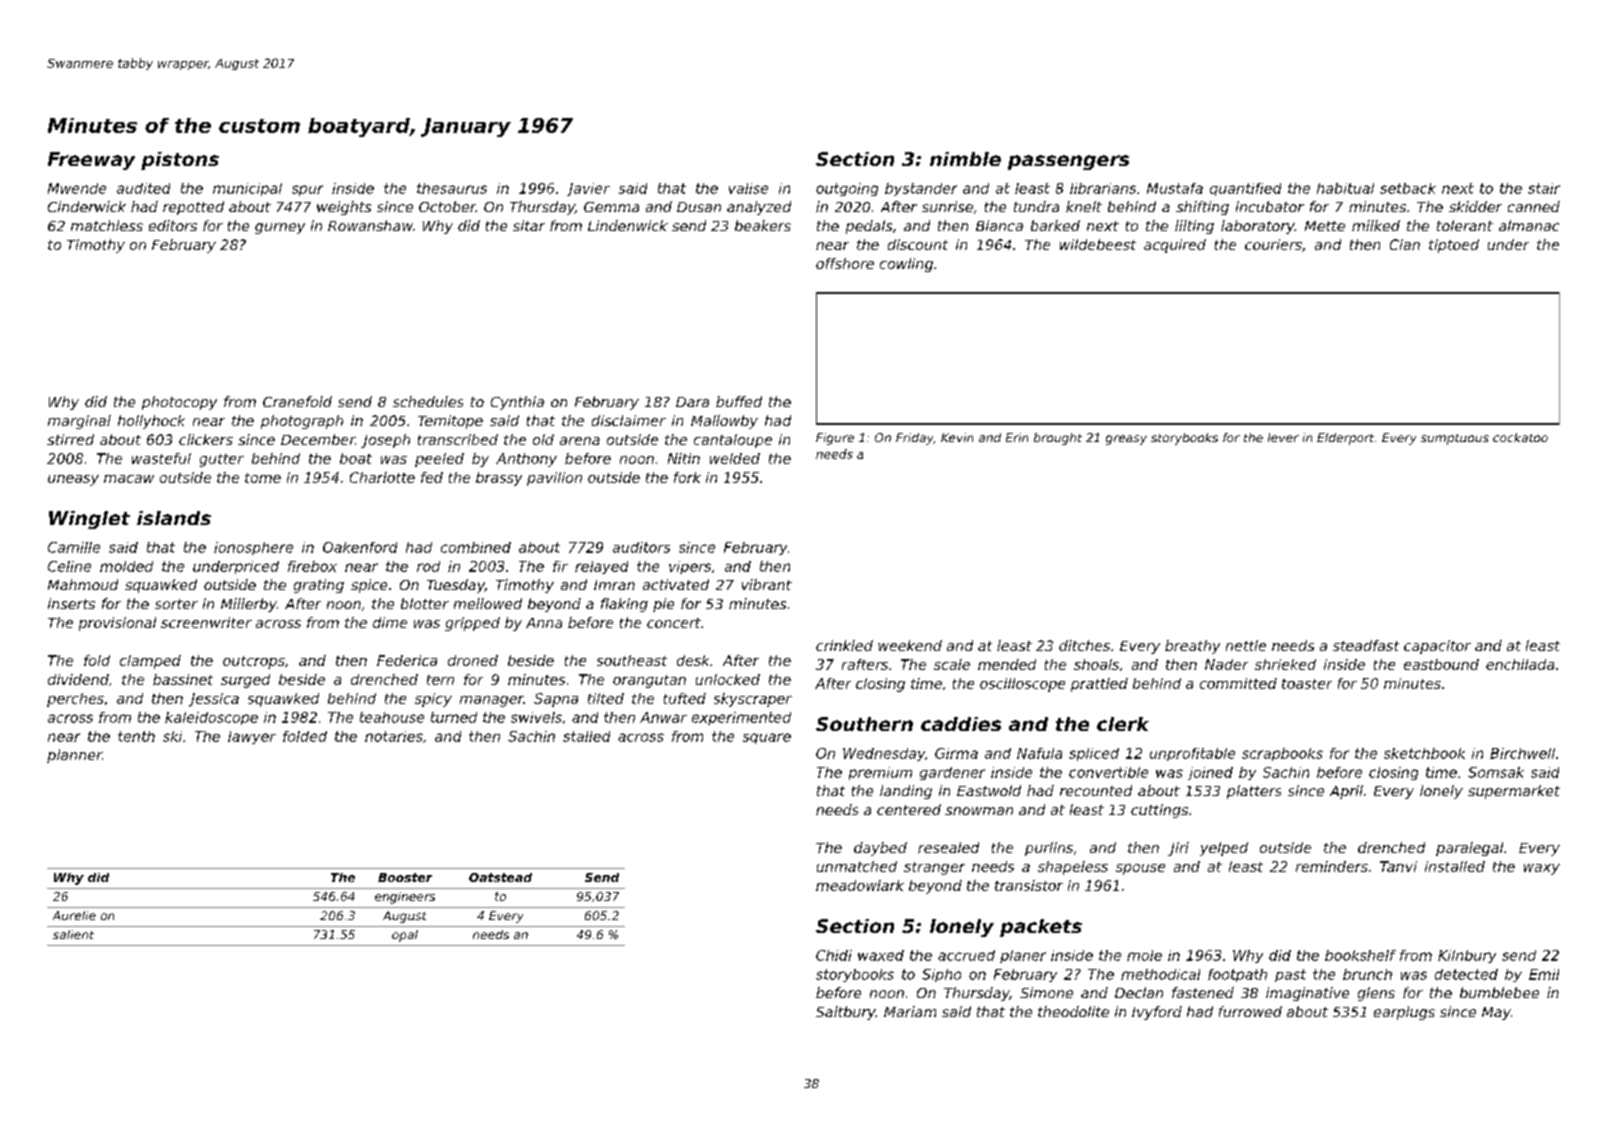 Image resolution: width=1607 pixels, height=1136 pixels. Describe the element at coordinates (73, 934) in the page. I see `salient` at that location.
